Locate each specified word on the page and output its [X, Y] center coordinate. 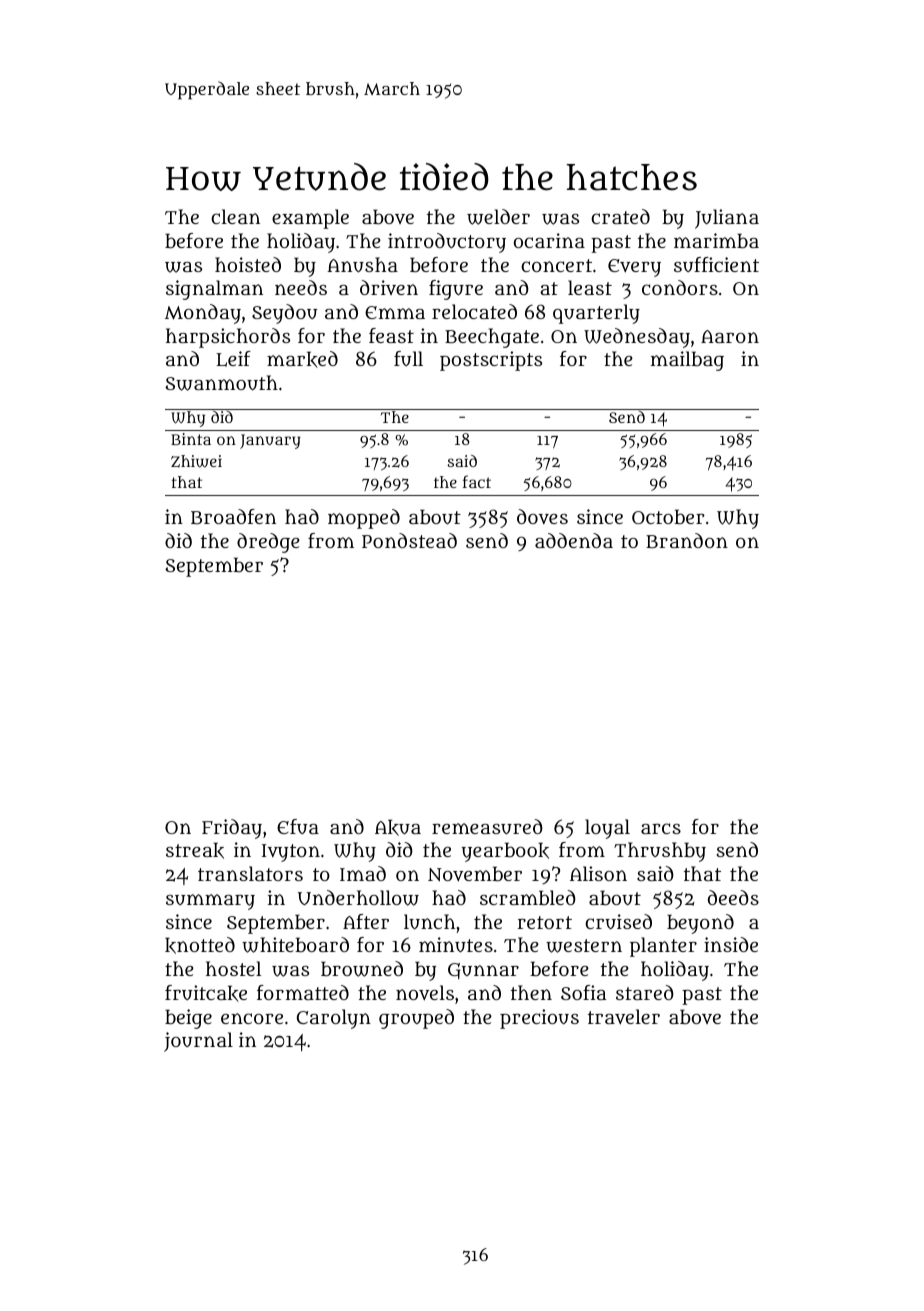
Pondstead [409, 540]
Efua [298, 826]
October [668, 516]
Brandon [687, 540]
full [408, 358]
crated [620, 216]
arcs [661, 828]
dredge [268, 543]
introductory [447, 243]
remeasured [487, 827]
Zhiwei [196, 461]
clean [235, 216]
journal [198, 1042]
